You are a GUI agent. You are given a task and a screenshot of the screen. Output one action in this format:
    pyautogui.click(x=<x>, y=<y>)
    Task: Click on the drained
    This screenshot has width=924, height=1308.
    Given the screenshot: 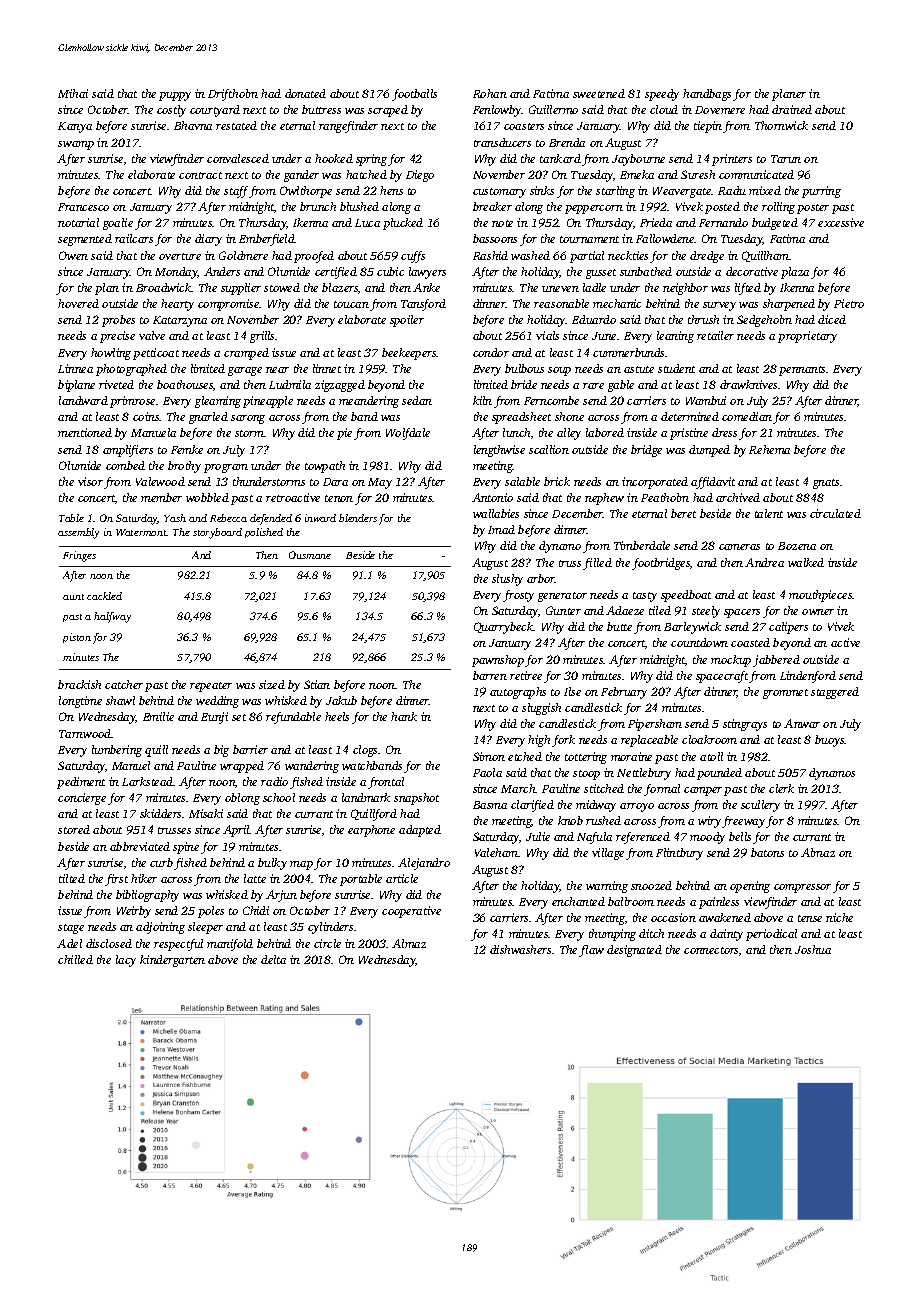 What is the action you would take?
    pyautogui.click(x=792, y=109)
